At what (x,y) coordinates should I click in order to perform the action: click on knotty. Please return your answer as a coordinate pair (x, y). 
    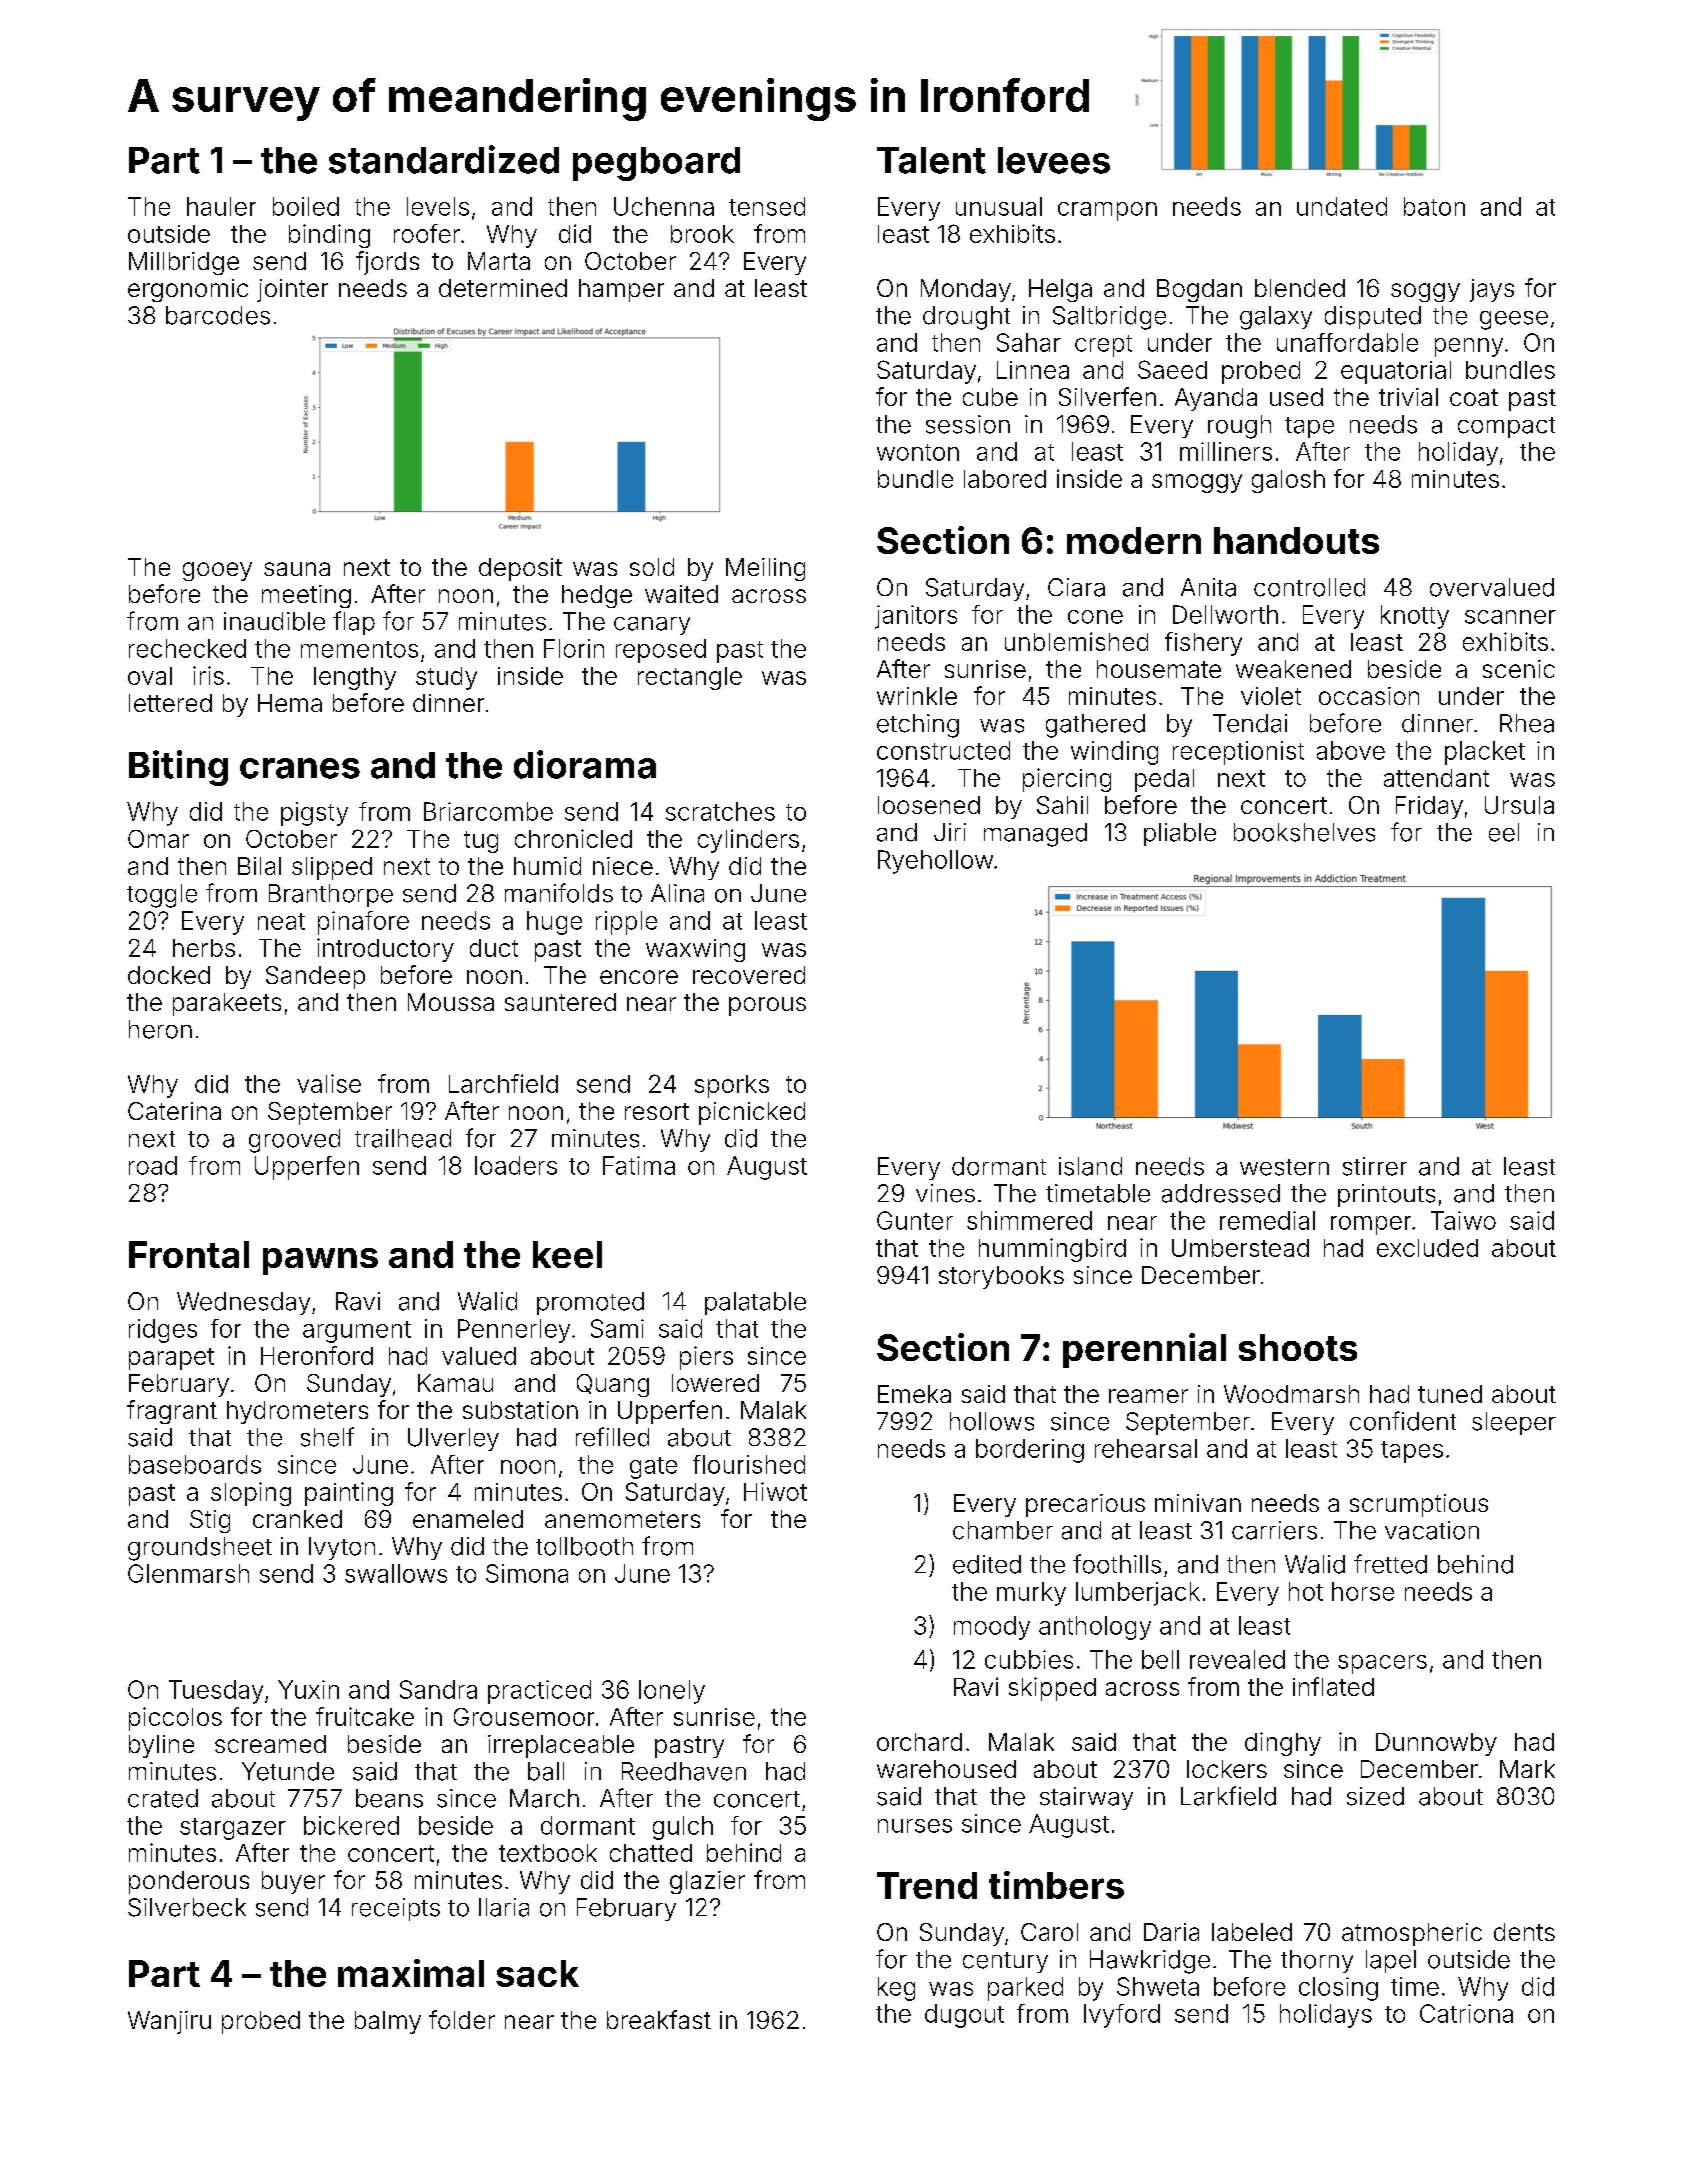
    Looking at the image, I should click on (1415, 617).
